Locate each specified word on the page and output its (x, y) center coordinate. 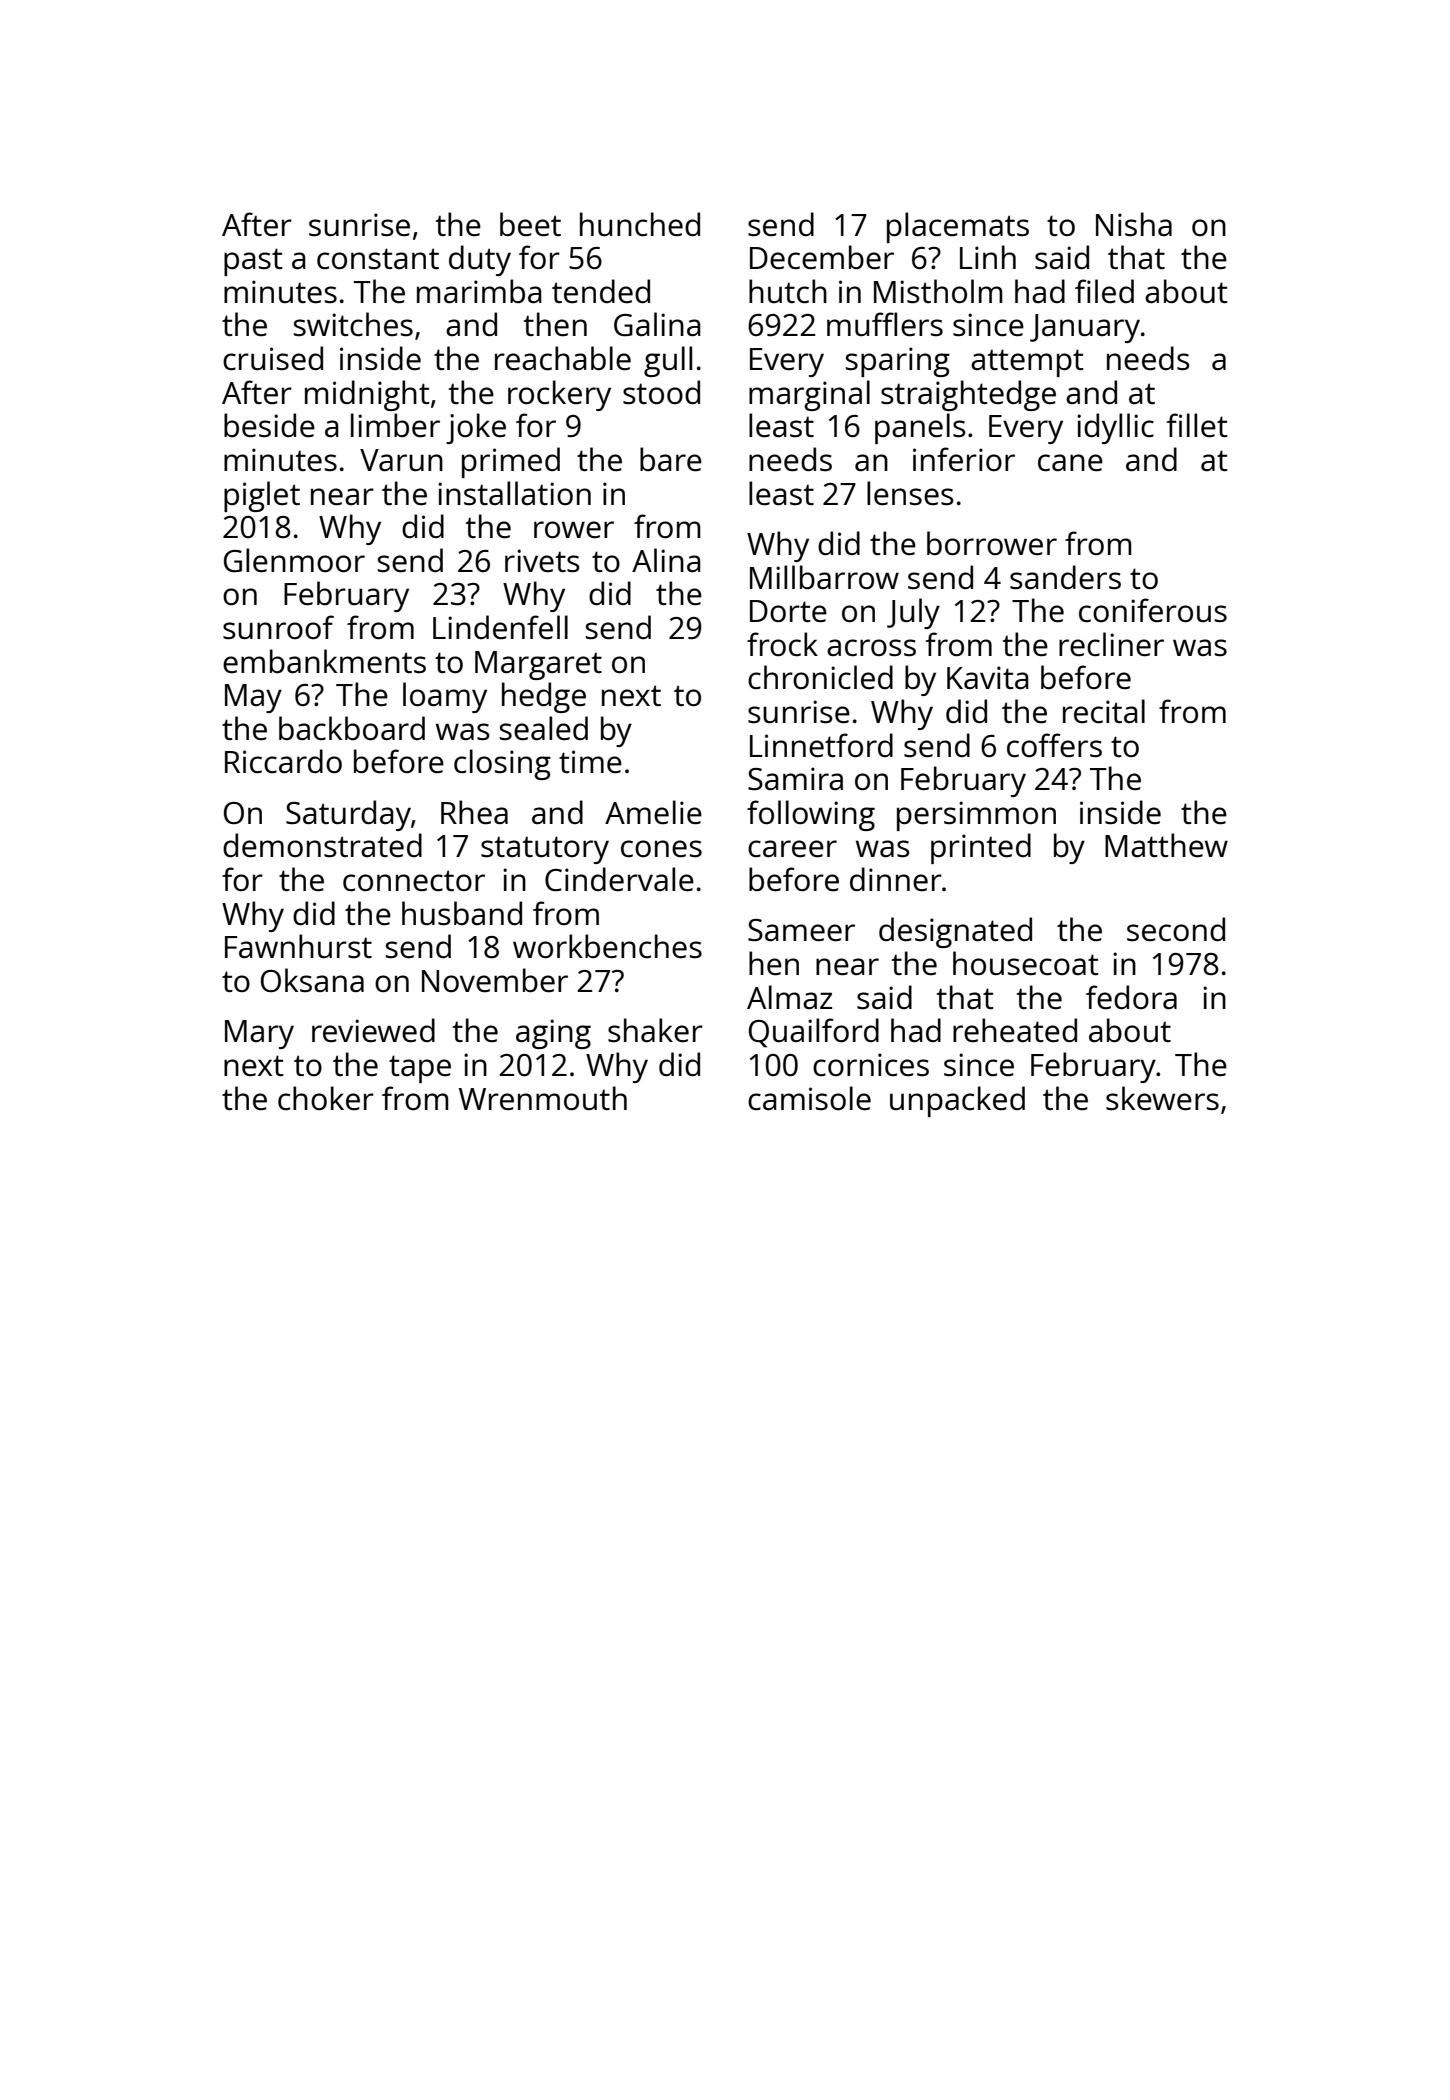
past (253, 262)
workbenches (607, 946)
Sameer (801, 930)
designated (955, 932)
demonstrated (322, 845)
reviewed (373, 1030)
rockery (559, 395)
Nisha (1134, 224)
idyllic (1115, 428)
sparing (898, 362)
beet (530, 224)
